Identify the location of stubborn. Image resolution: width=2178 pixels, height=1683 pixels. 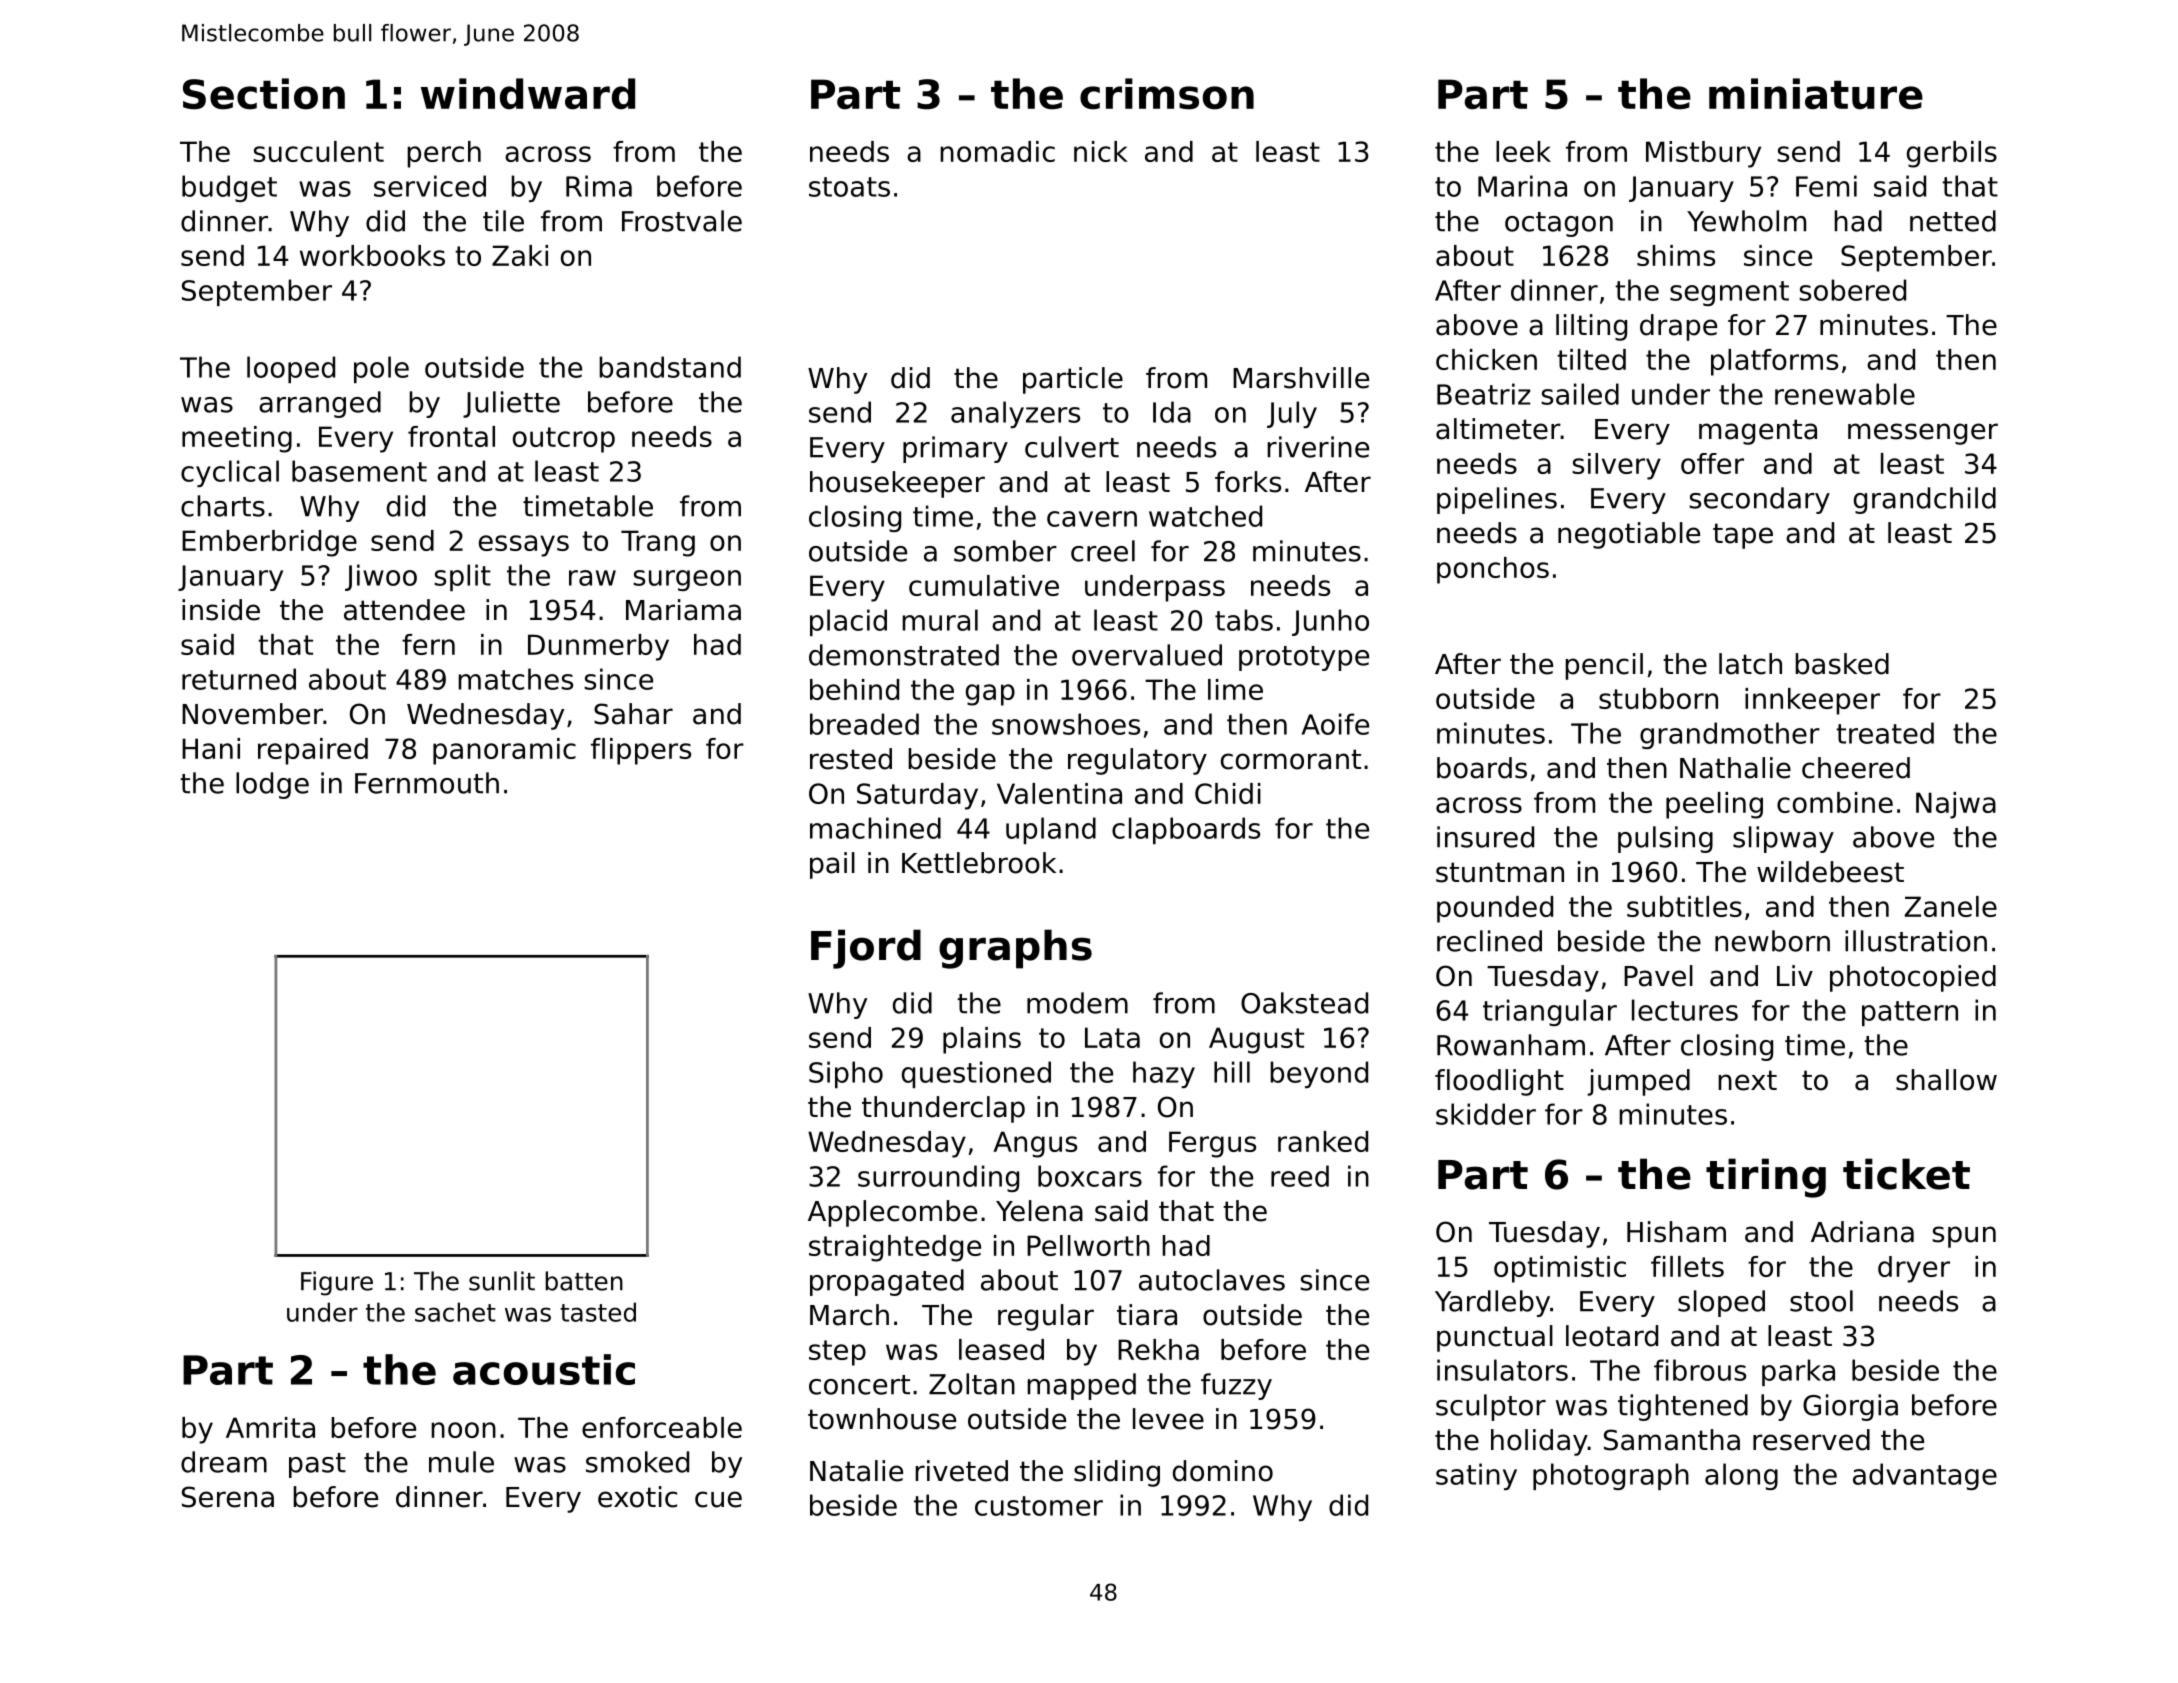
(1658, 698).
